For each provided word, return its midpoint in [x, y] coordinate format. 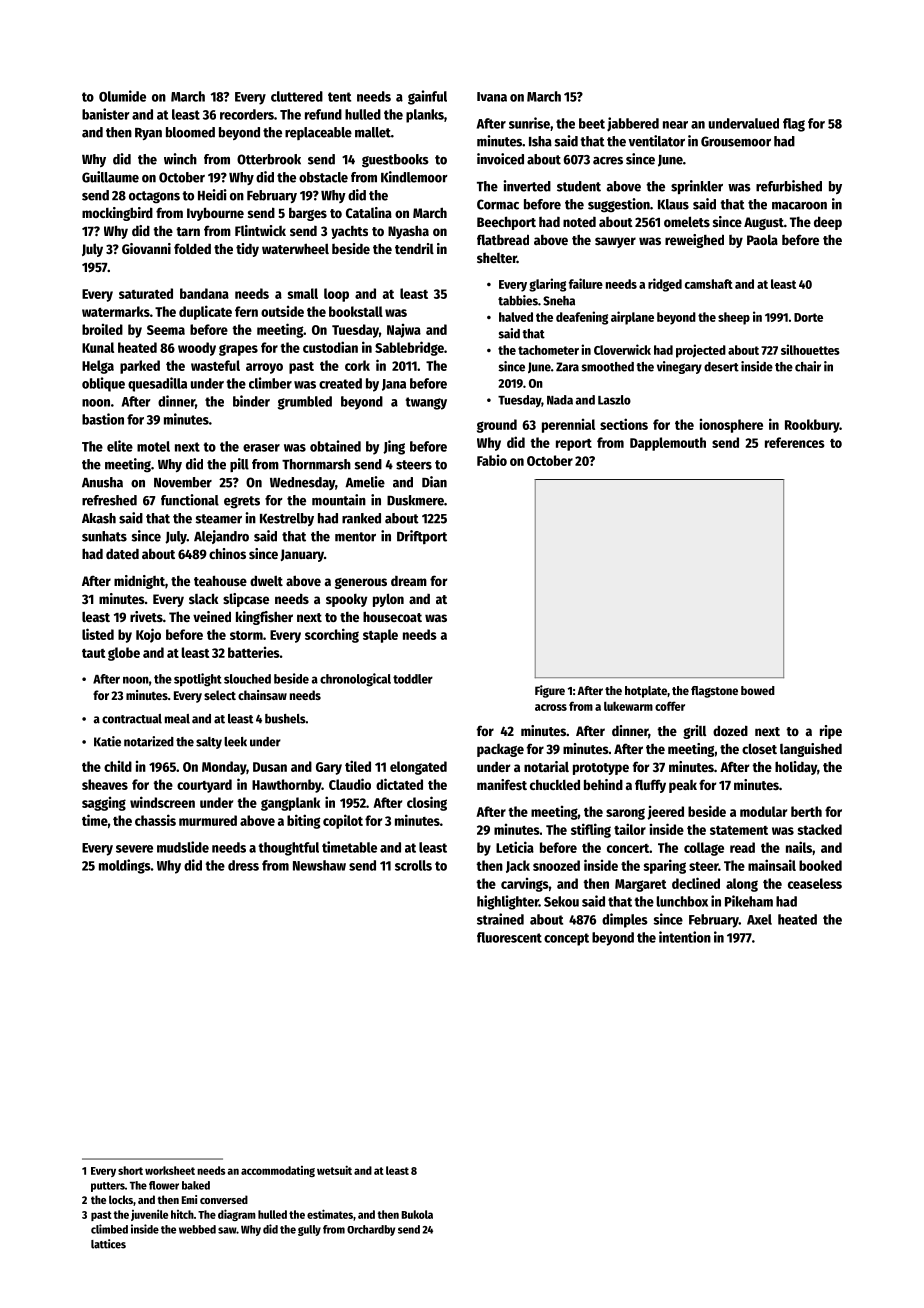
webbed [197, 1229]
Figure [550, 691]
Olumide [122, 96]
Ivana [492, 97]
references [795, 442]
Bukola [417, 1214]
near [675, 125]
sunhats [104, 536]
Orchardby [371, 1230]
